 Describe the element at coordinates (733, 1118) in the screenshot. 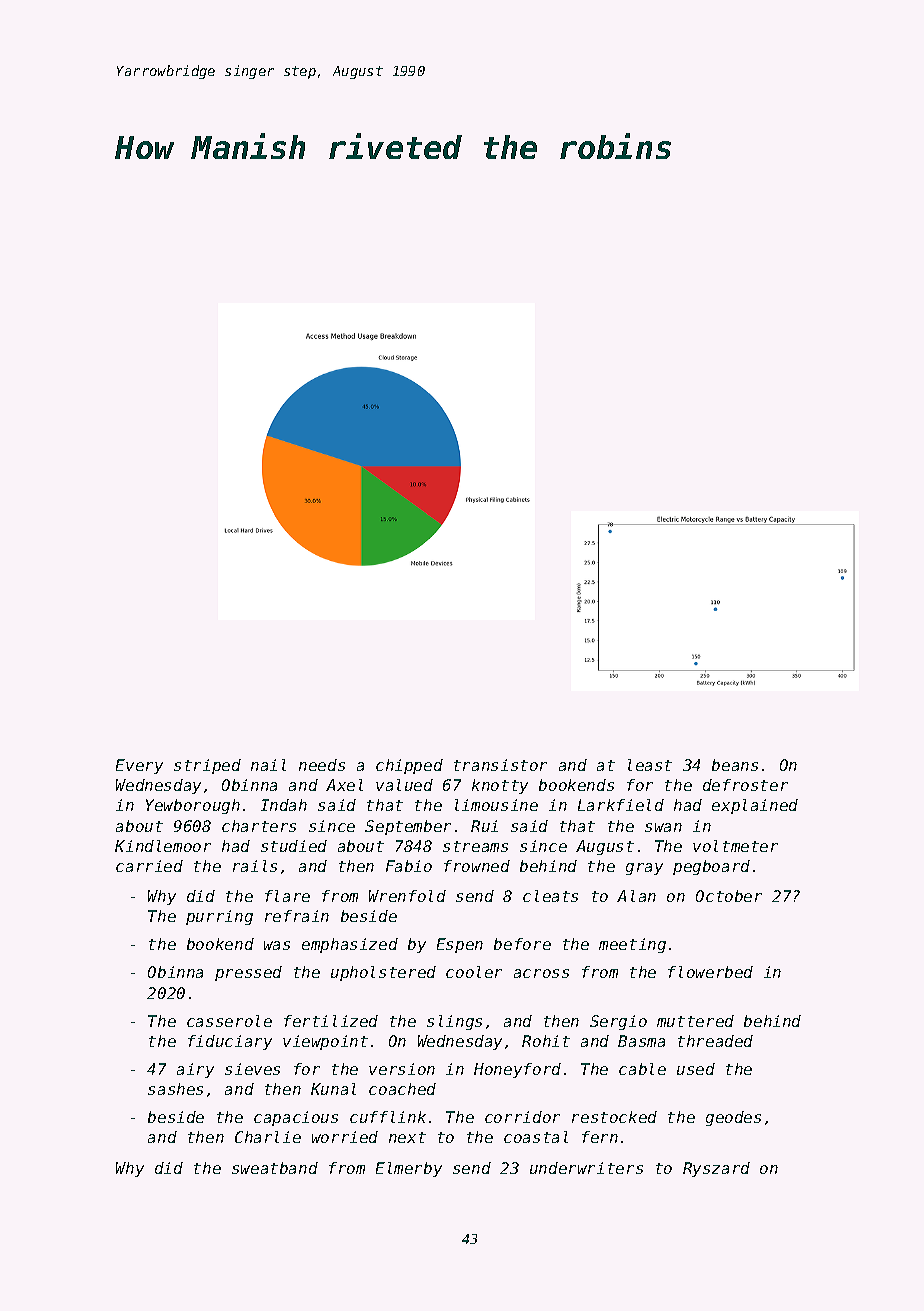

I see `geodes` at that location.
